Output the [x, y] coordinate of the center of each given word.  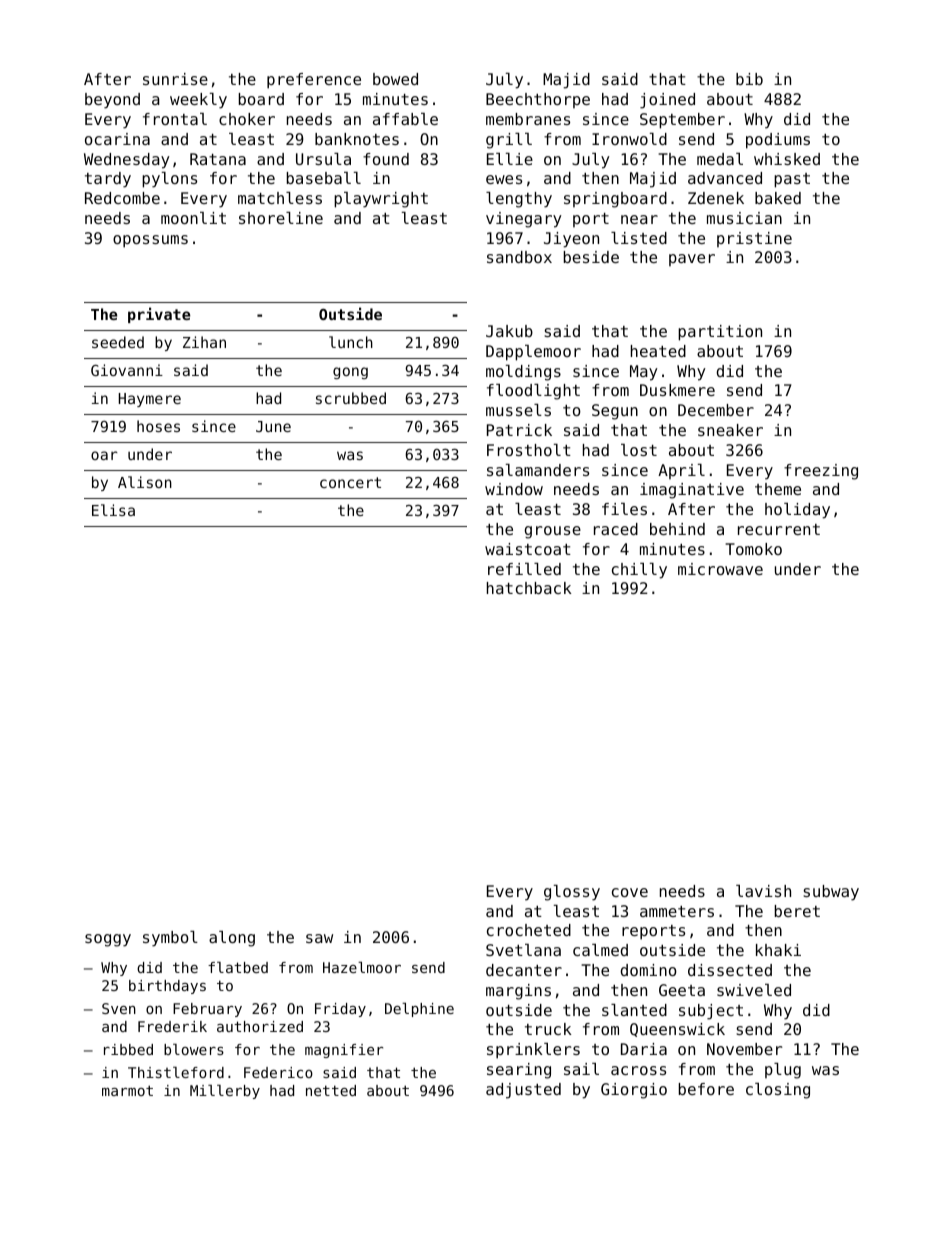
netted [331, 1090]
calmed [600, 950]
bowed [395, 79]
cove [630, 892]
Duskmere [677, 390]
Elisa [113, 510]
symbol [170, 939]
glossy [572, 893]
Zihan [204, 342]
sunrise [175, 79]
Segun [615, 412]
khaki [778, 950]
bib [749, 79]
